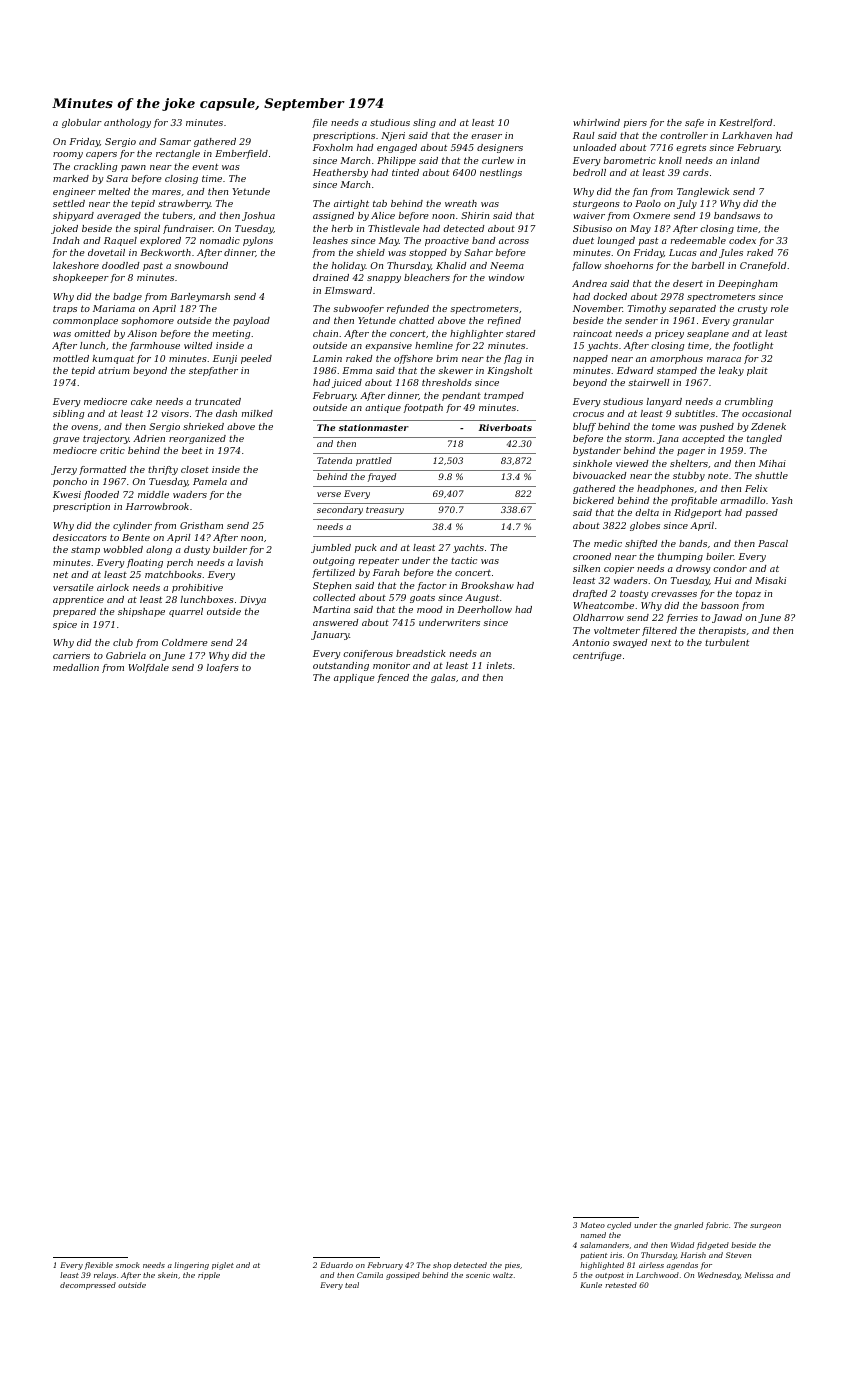 This screenshot has height=1400, width=849. What do you see at coordinates (717, 1226) in the screenshot?
I see `fabric` at bounding box center [717, 1226].
